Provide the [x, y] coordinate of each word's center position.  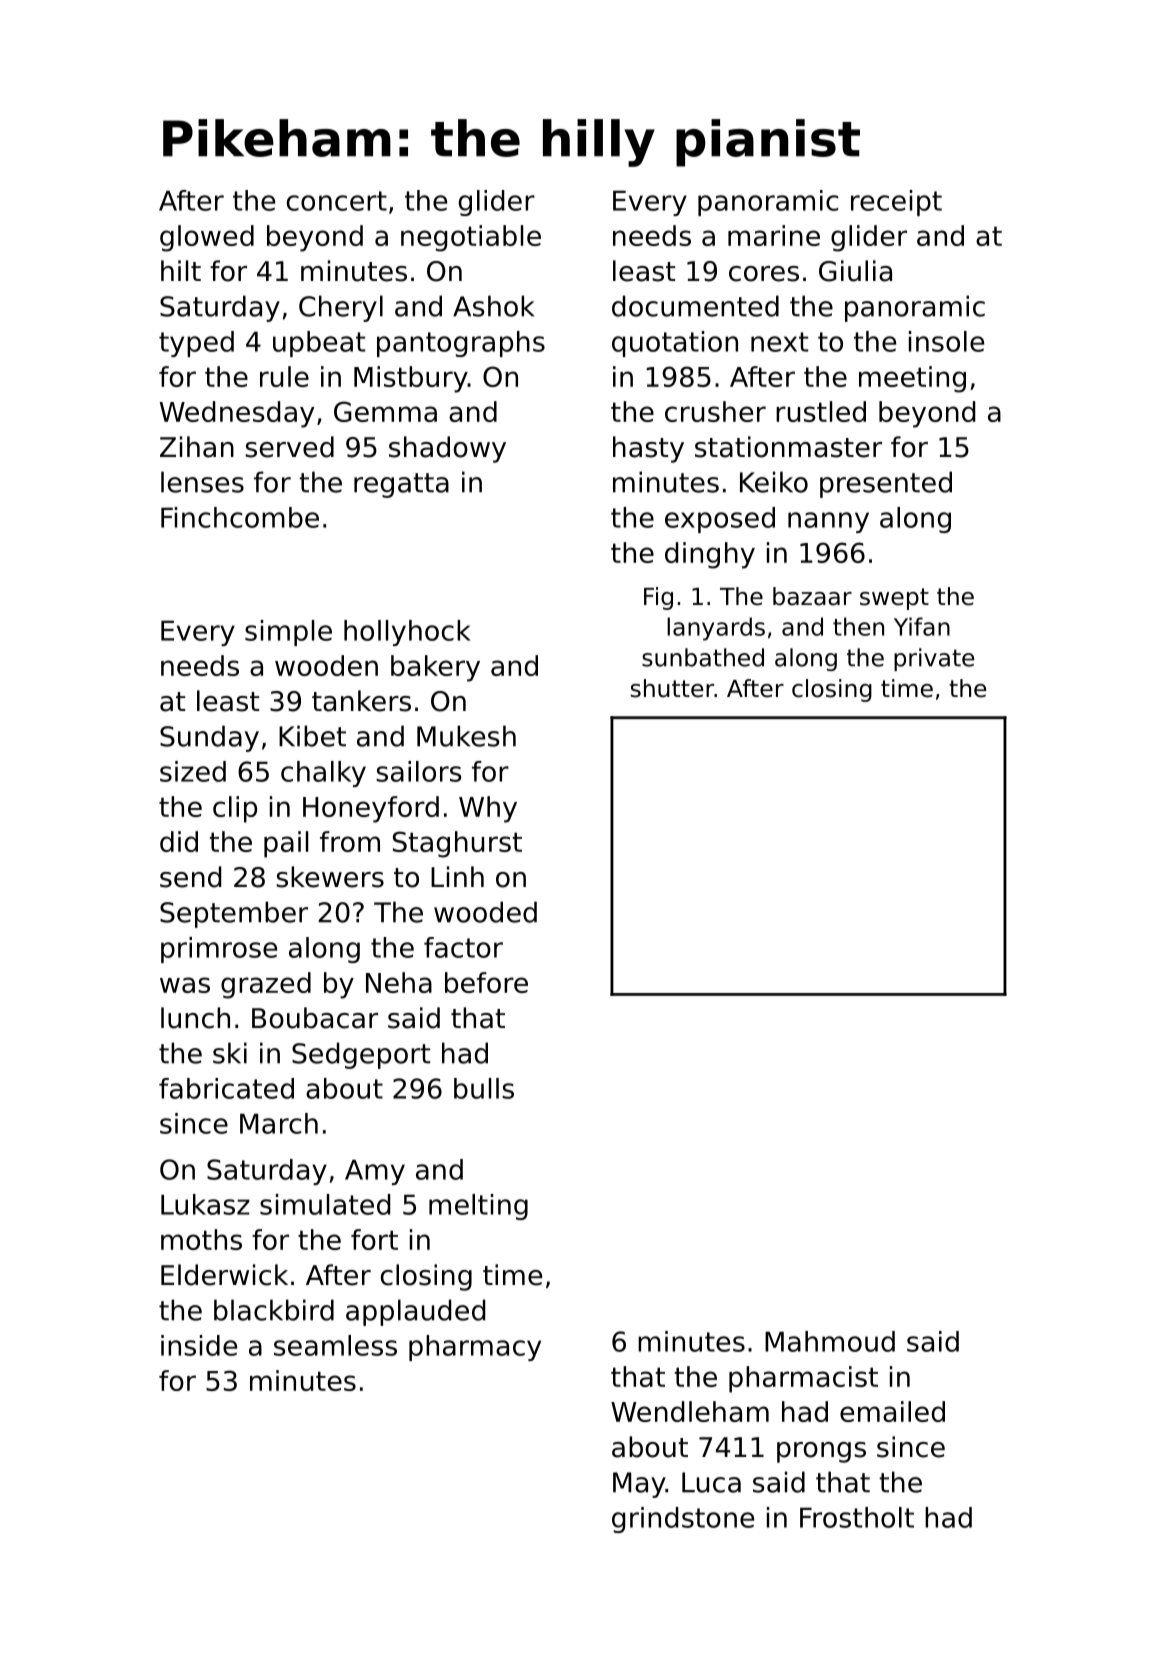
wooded [485, 912]
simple [288, 633]
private [934, 659]
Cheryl [341, 308]
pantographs [461, 344]
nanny [828, 522]
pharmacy [475, 1348]
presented [886, 484]
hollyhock [407, 633]
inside [199, 1345]
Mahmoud [830, 1341]
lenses [202, 482]
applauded [415, 1312]
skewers [330, 877]
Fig [658, 598]
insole [946, 341]
